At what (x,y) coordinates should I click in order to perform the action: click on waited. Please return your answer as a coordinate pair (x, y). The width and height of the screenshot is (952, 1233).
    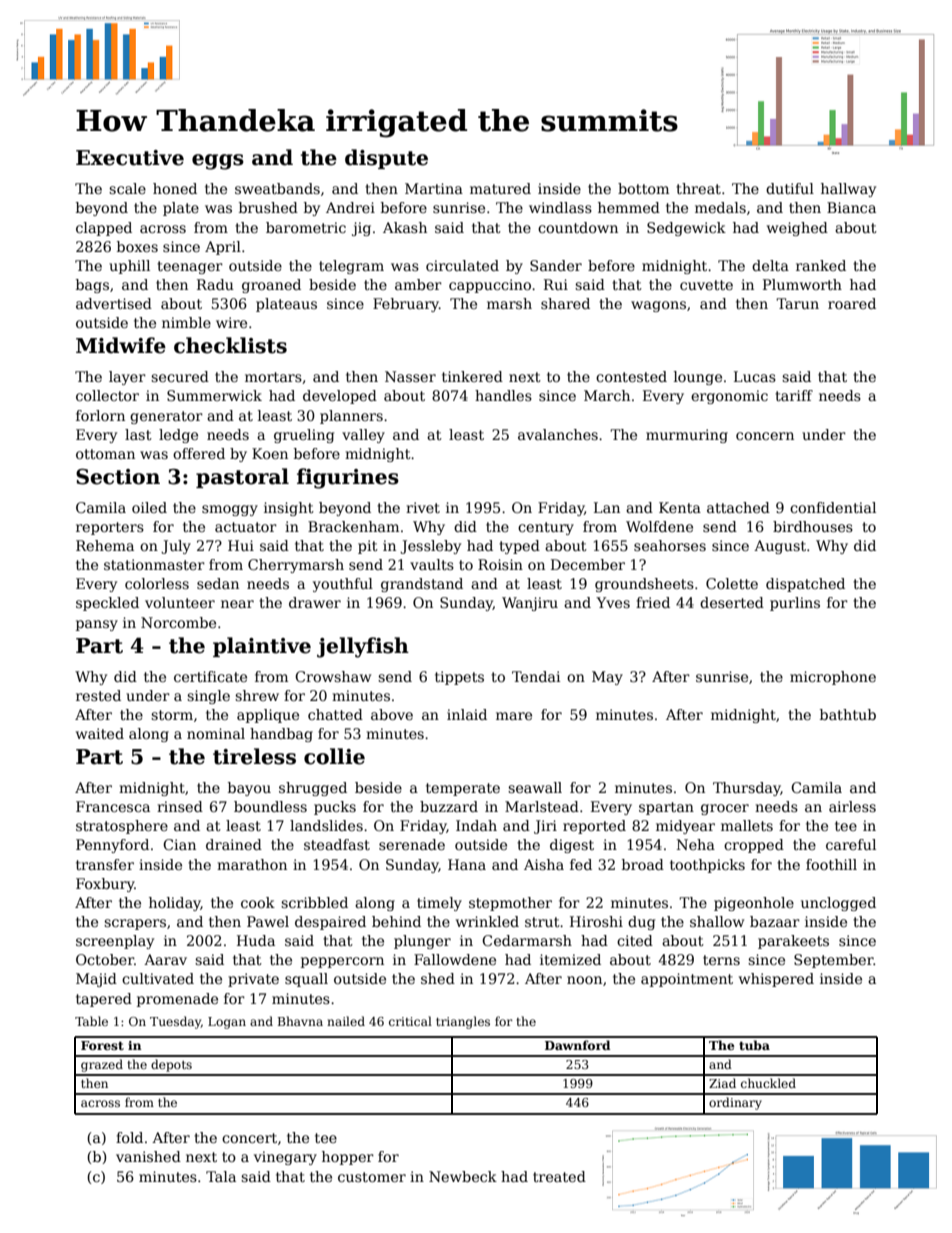
    Looking at the image, I should click on (100, 733).
